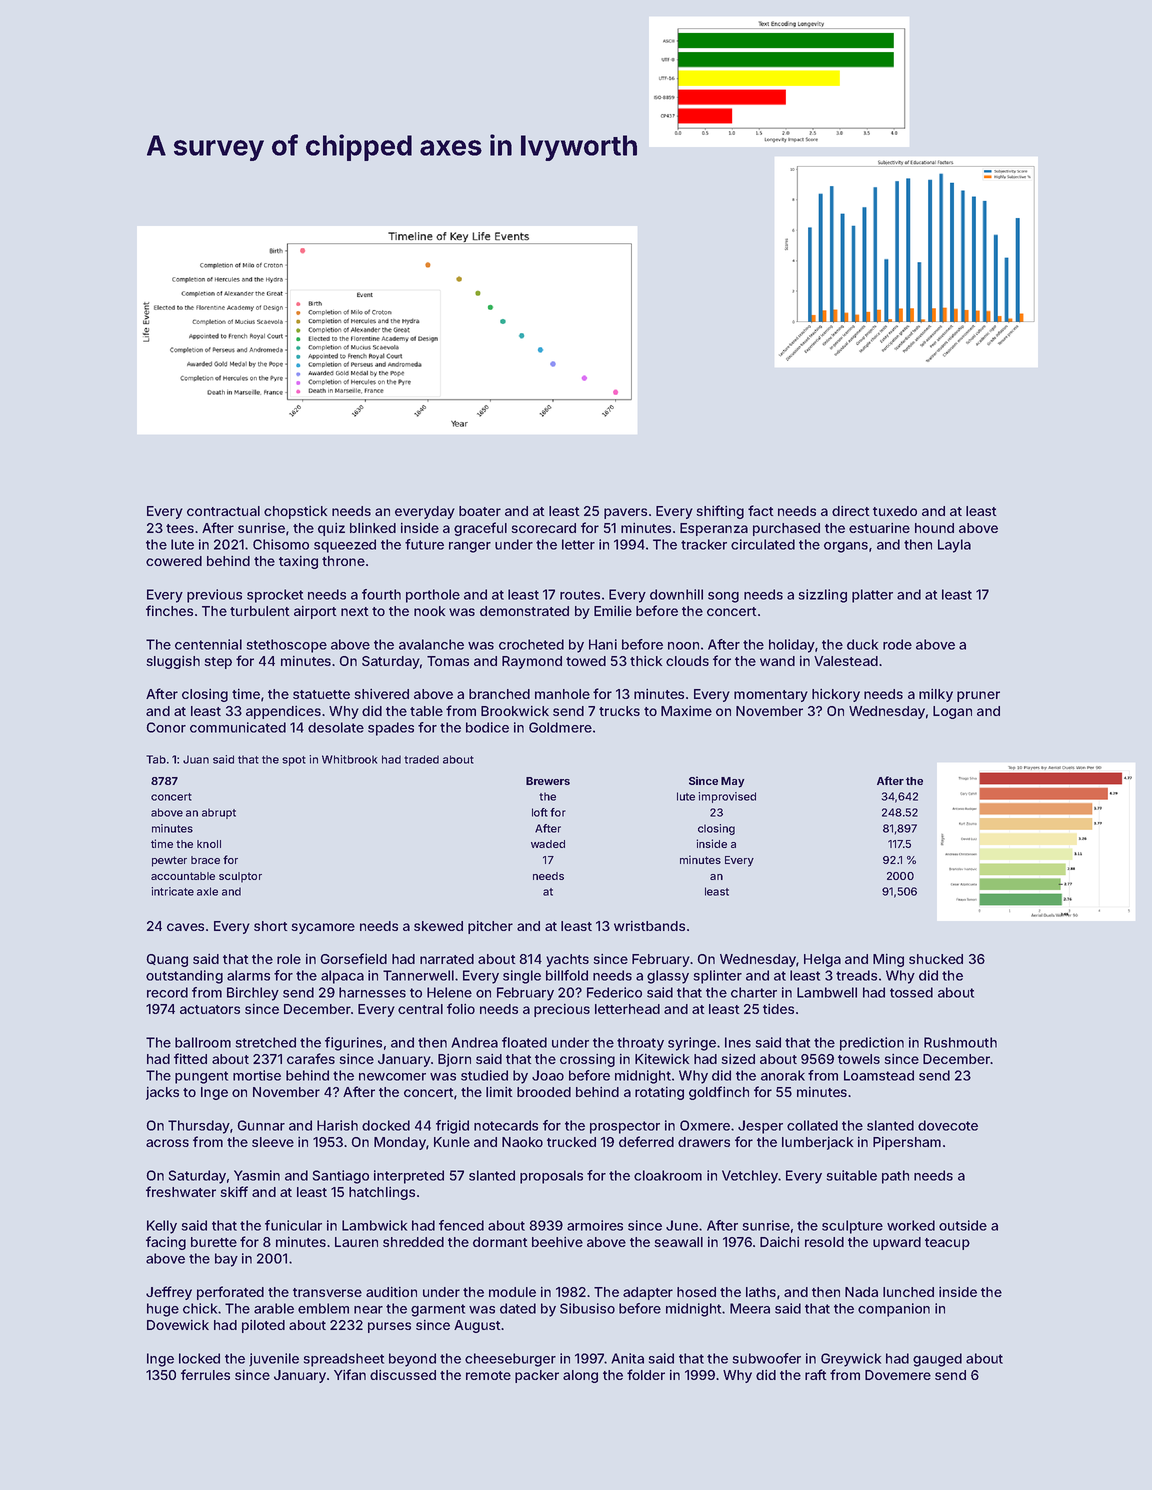 The image size is (1152, 1490). Describe the element at coordinates (580, 595) in the page. I see `routes` at that location.
